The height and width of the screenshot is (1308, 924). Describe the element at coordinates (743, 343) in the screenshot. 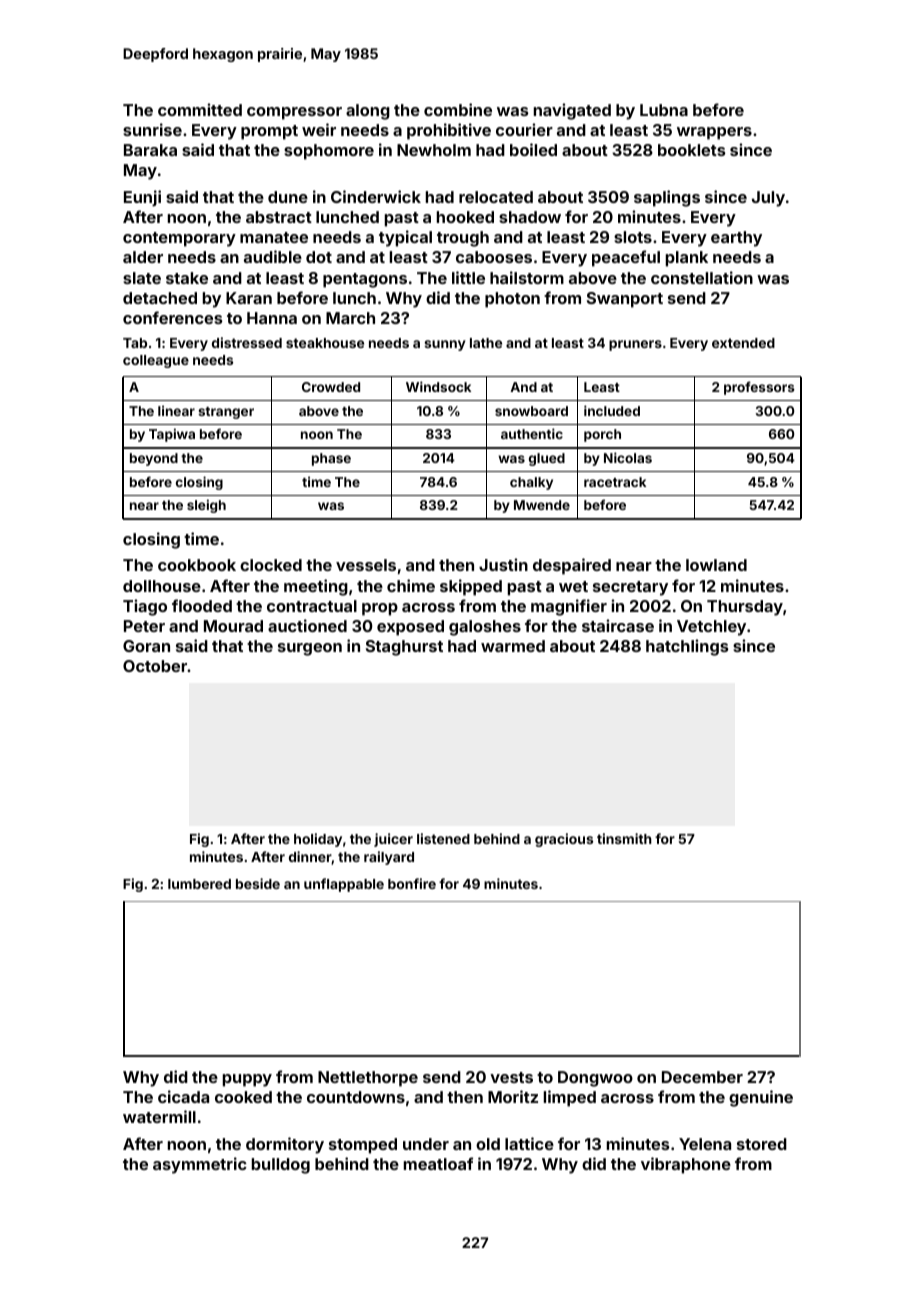

I see `extended` at that location.
